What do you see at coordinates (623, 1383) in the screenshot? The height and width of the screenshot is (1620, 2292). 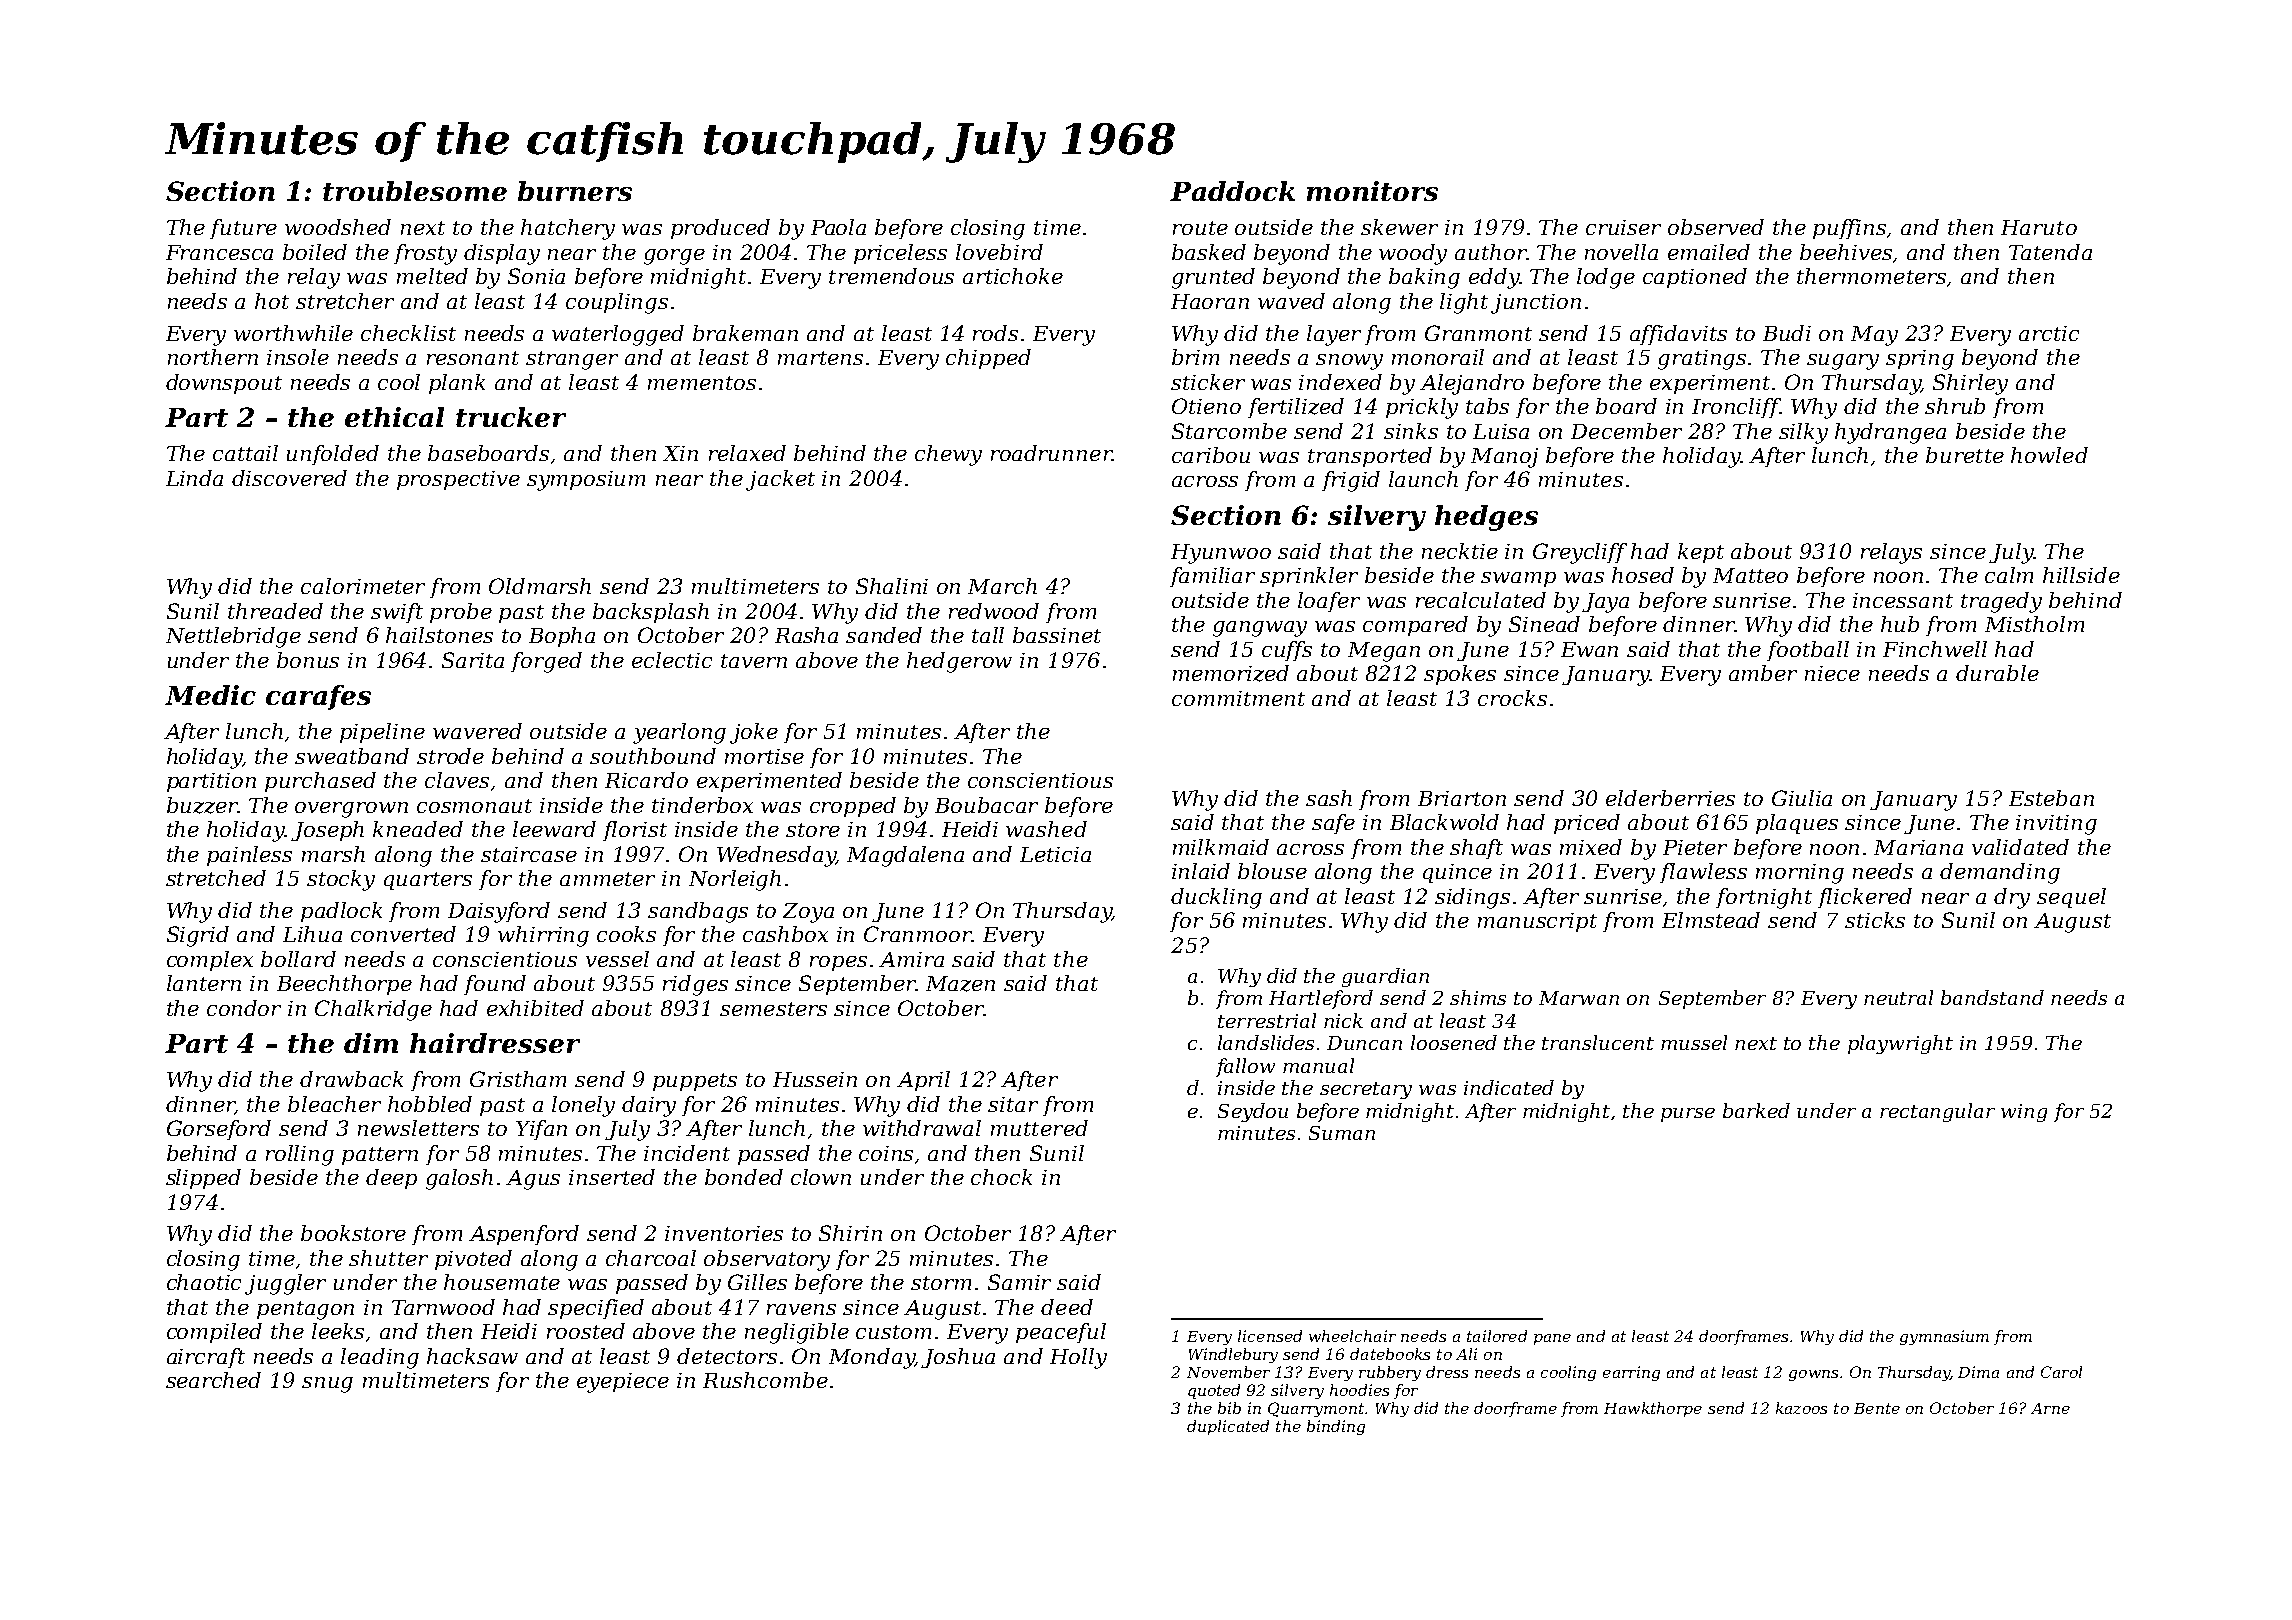 I see `eyepiece` at bounding box center [623, 1383].
